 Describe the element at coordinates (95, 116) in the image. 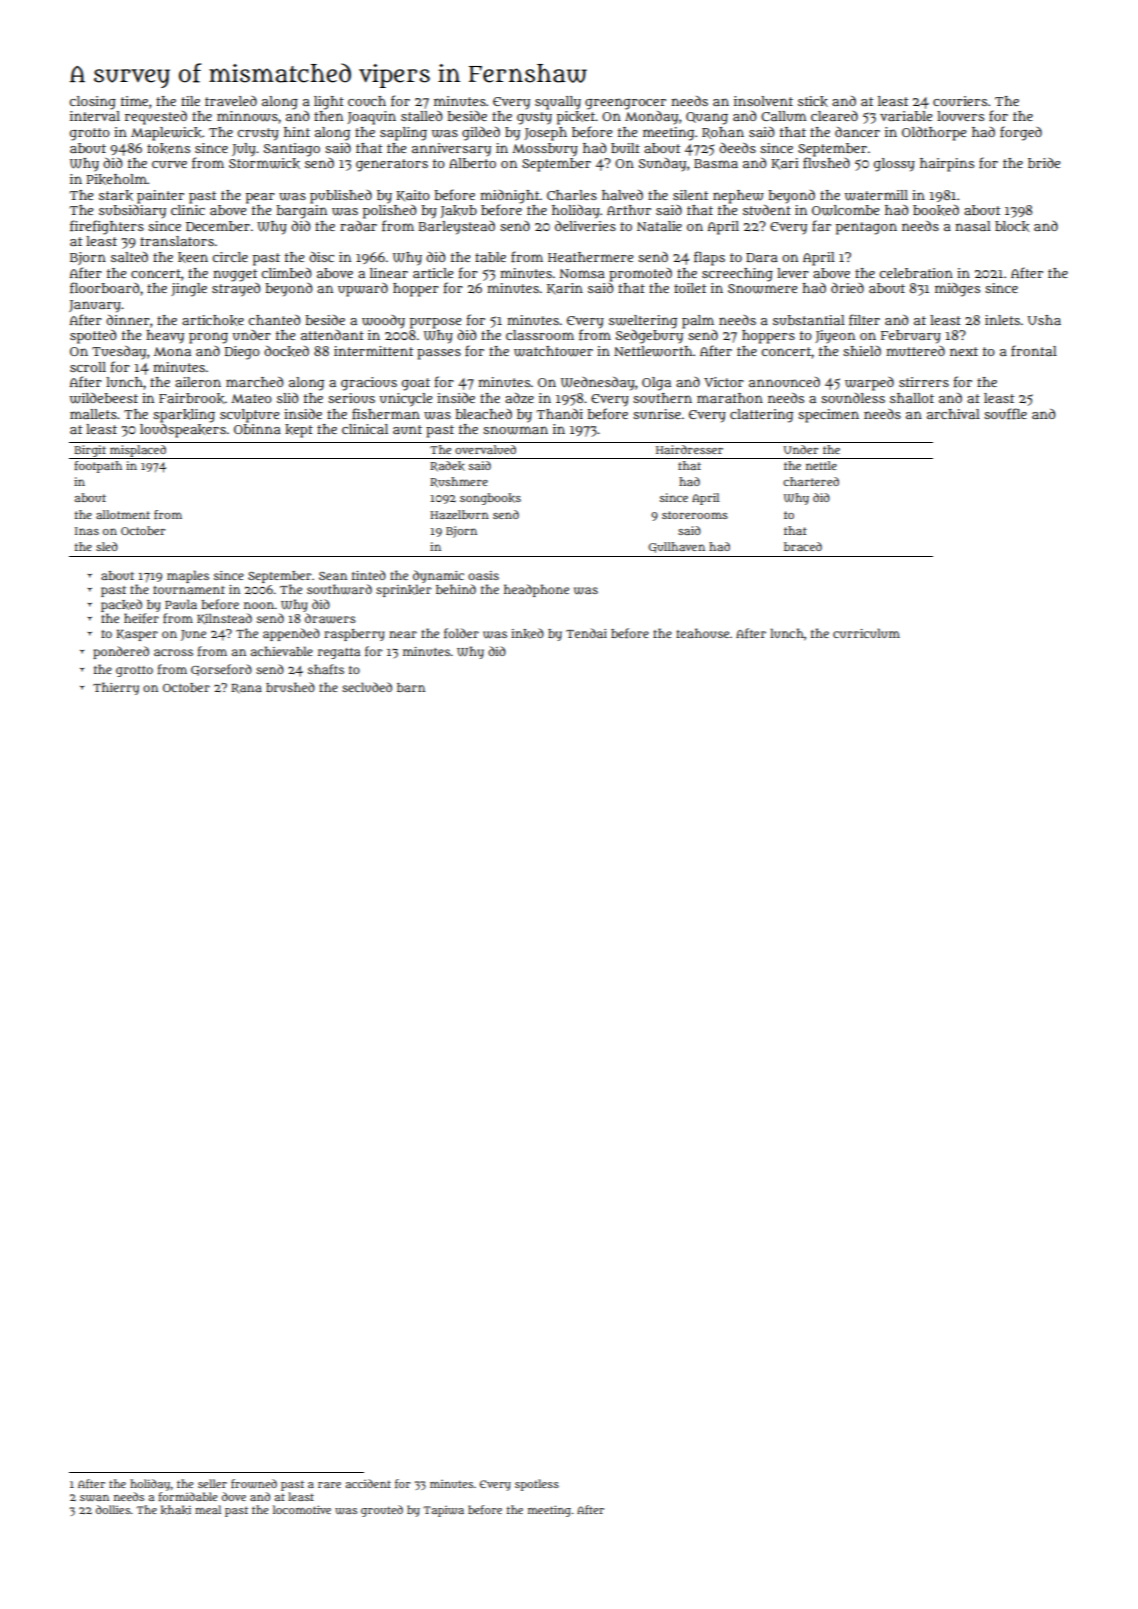

I see `interval` at that location.
